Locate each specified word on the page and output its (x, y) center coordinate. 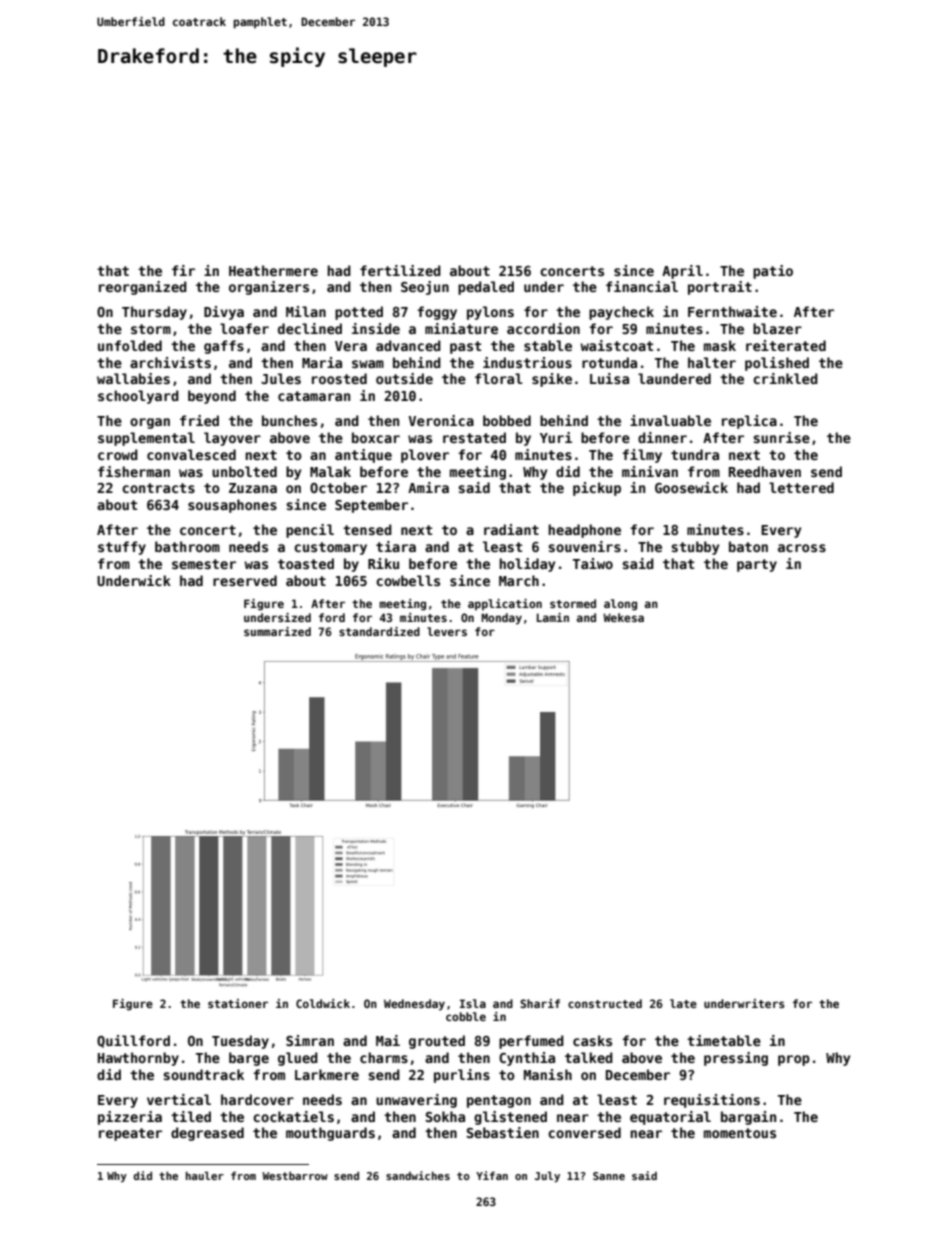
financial (642, 286)
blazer (777, 328)
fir (183, 270)
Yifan (492, 1175)
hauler (205, 1175)
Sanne (609, 1176)
